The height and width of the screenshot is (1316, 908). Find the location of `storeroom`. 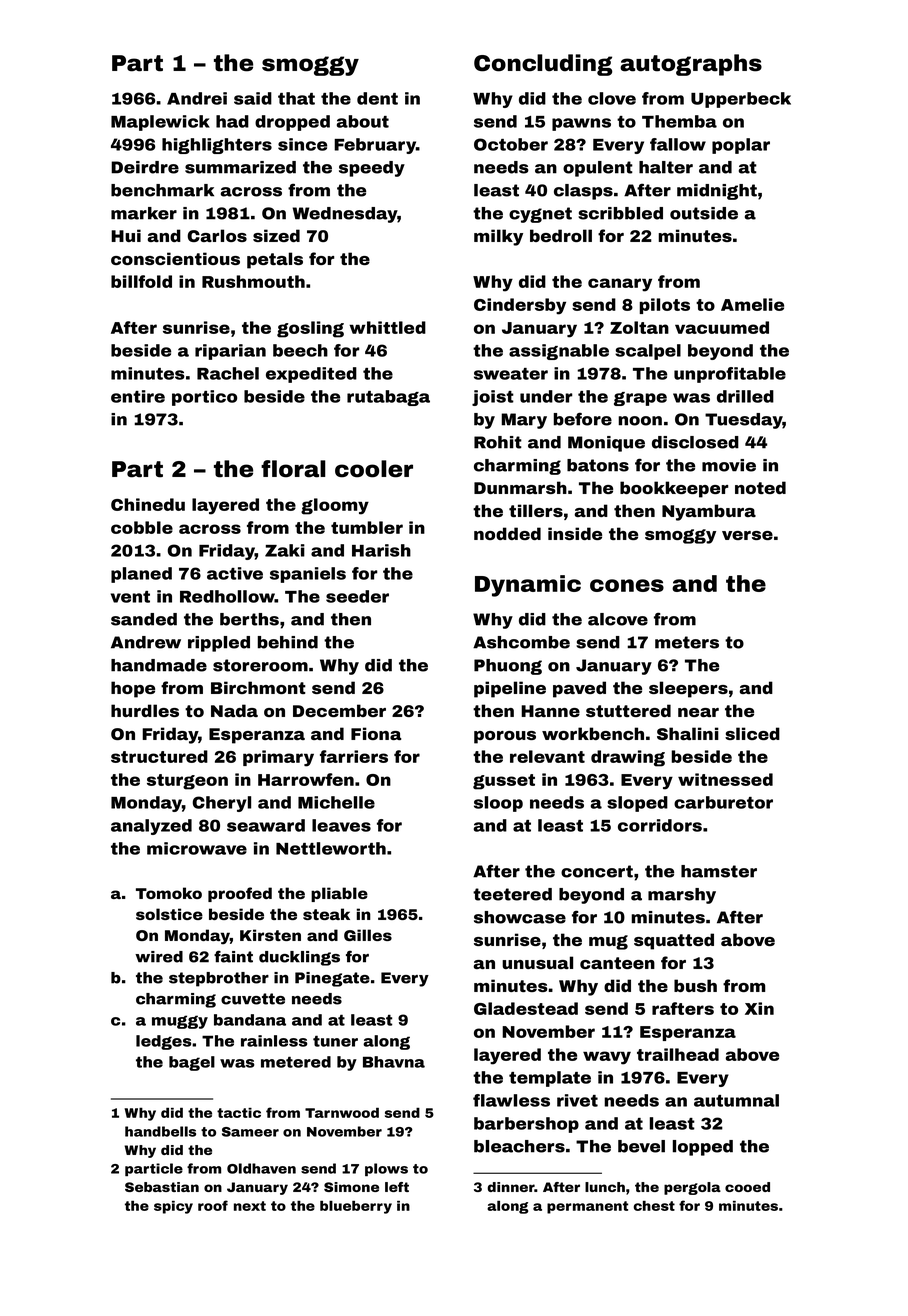

storeroom is located at coordinates (260, 665).
